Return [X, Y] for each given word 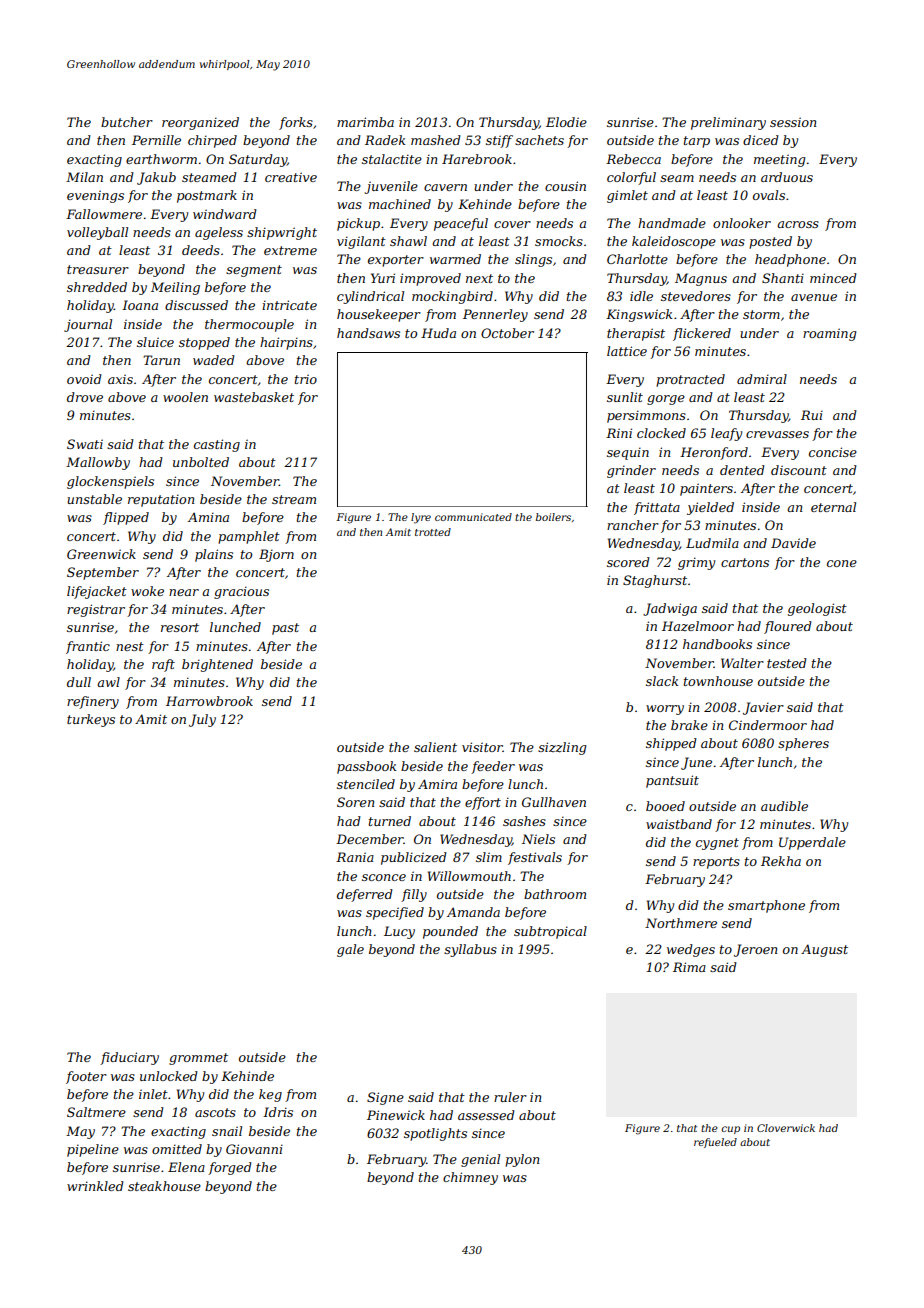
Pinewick [396, 1115]
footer [86, 1077]
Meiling [175, 288]
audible [784, 806]
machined [400, 204]
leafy [726, 434]
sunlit [625, 397]
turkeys [91, 720]
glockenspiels [110, 482]
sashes [524, 821]
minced [833, 278]
